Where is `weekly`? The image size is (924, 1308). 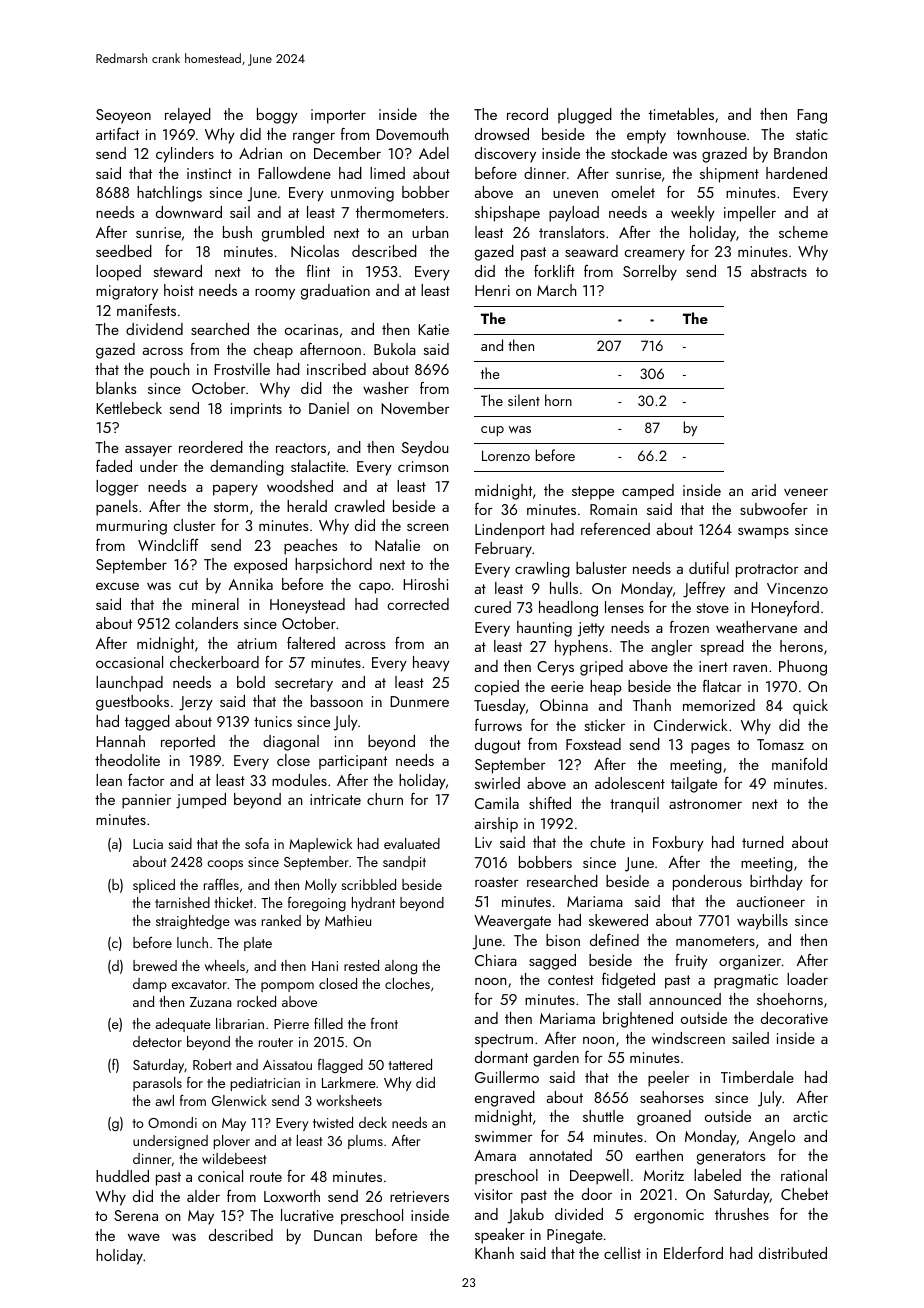 weekly is located at coordinates (693, 214).
